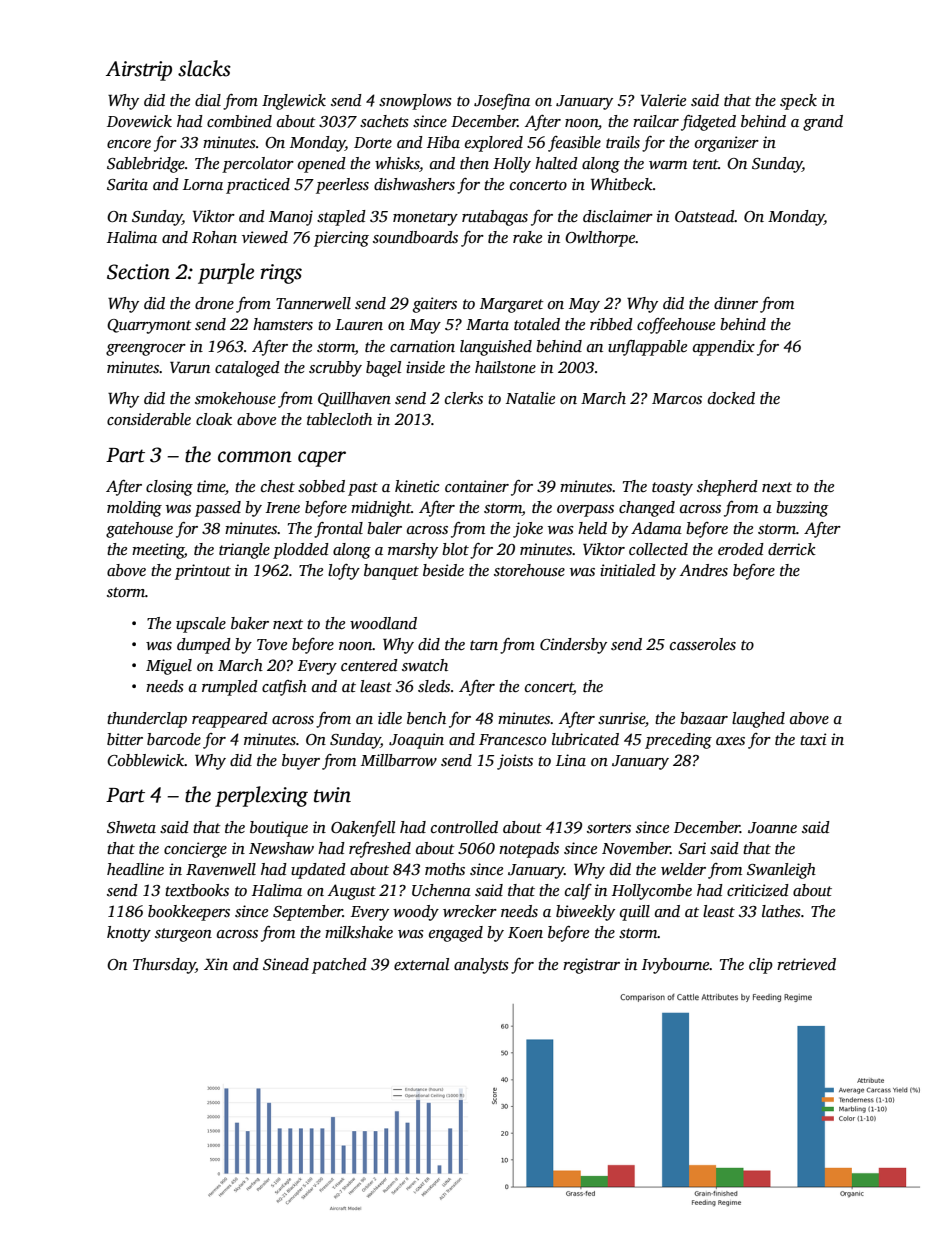 The height and width of the image is (1233, 952). What do you see at coordinates (515, 762) in the image?
I see `joists` at bounding box center [515, 762].
